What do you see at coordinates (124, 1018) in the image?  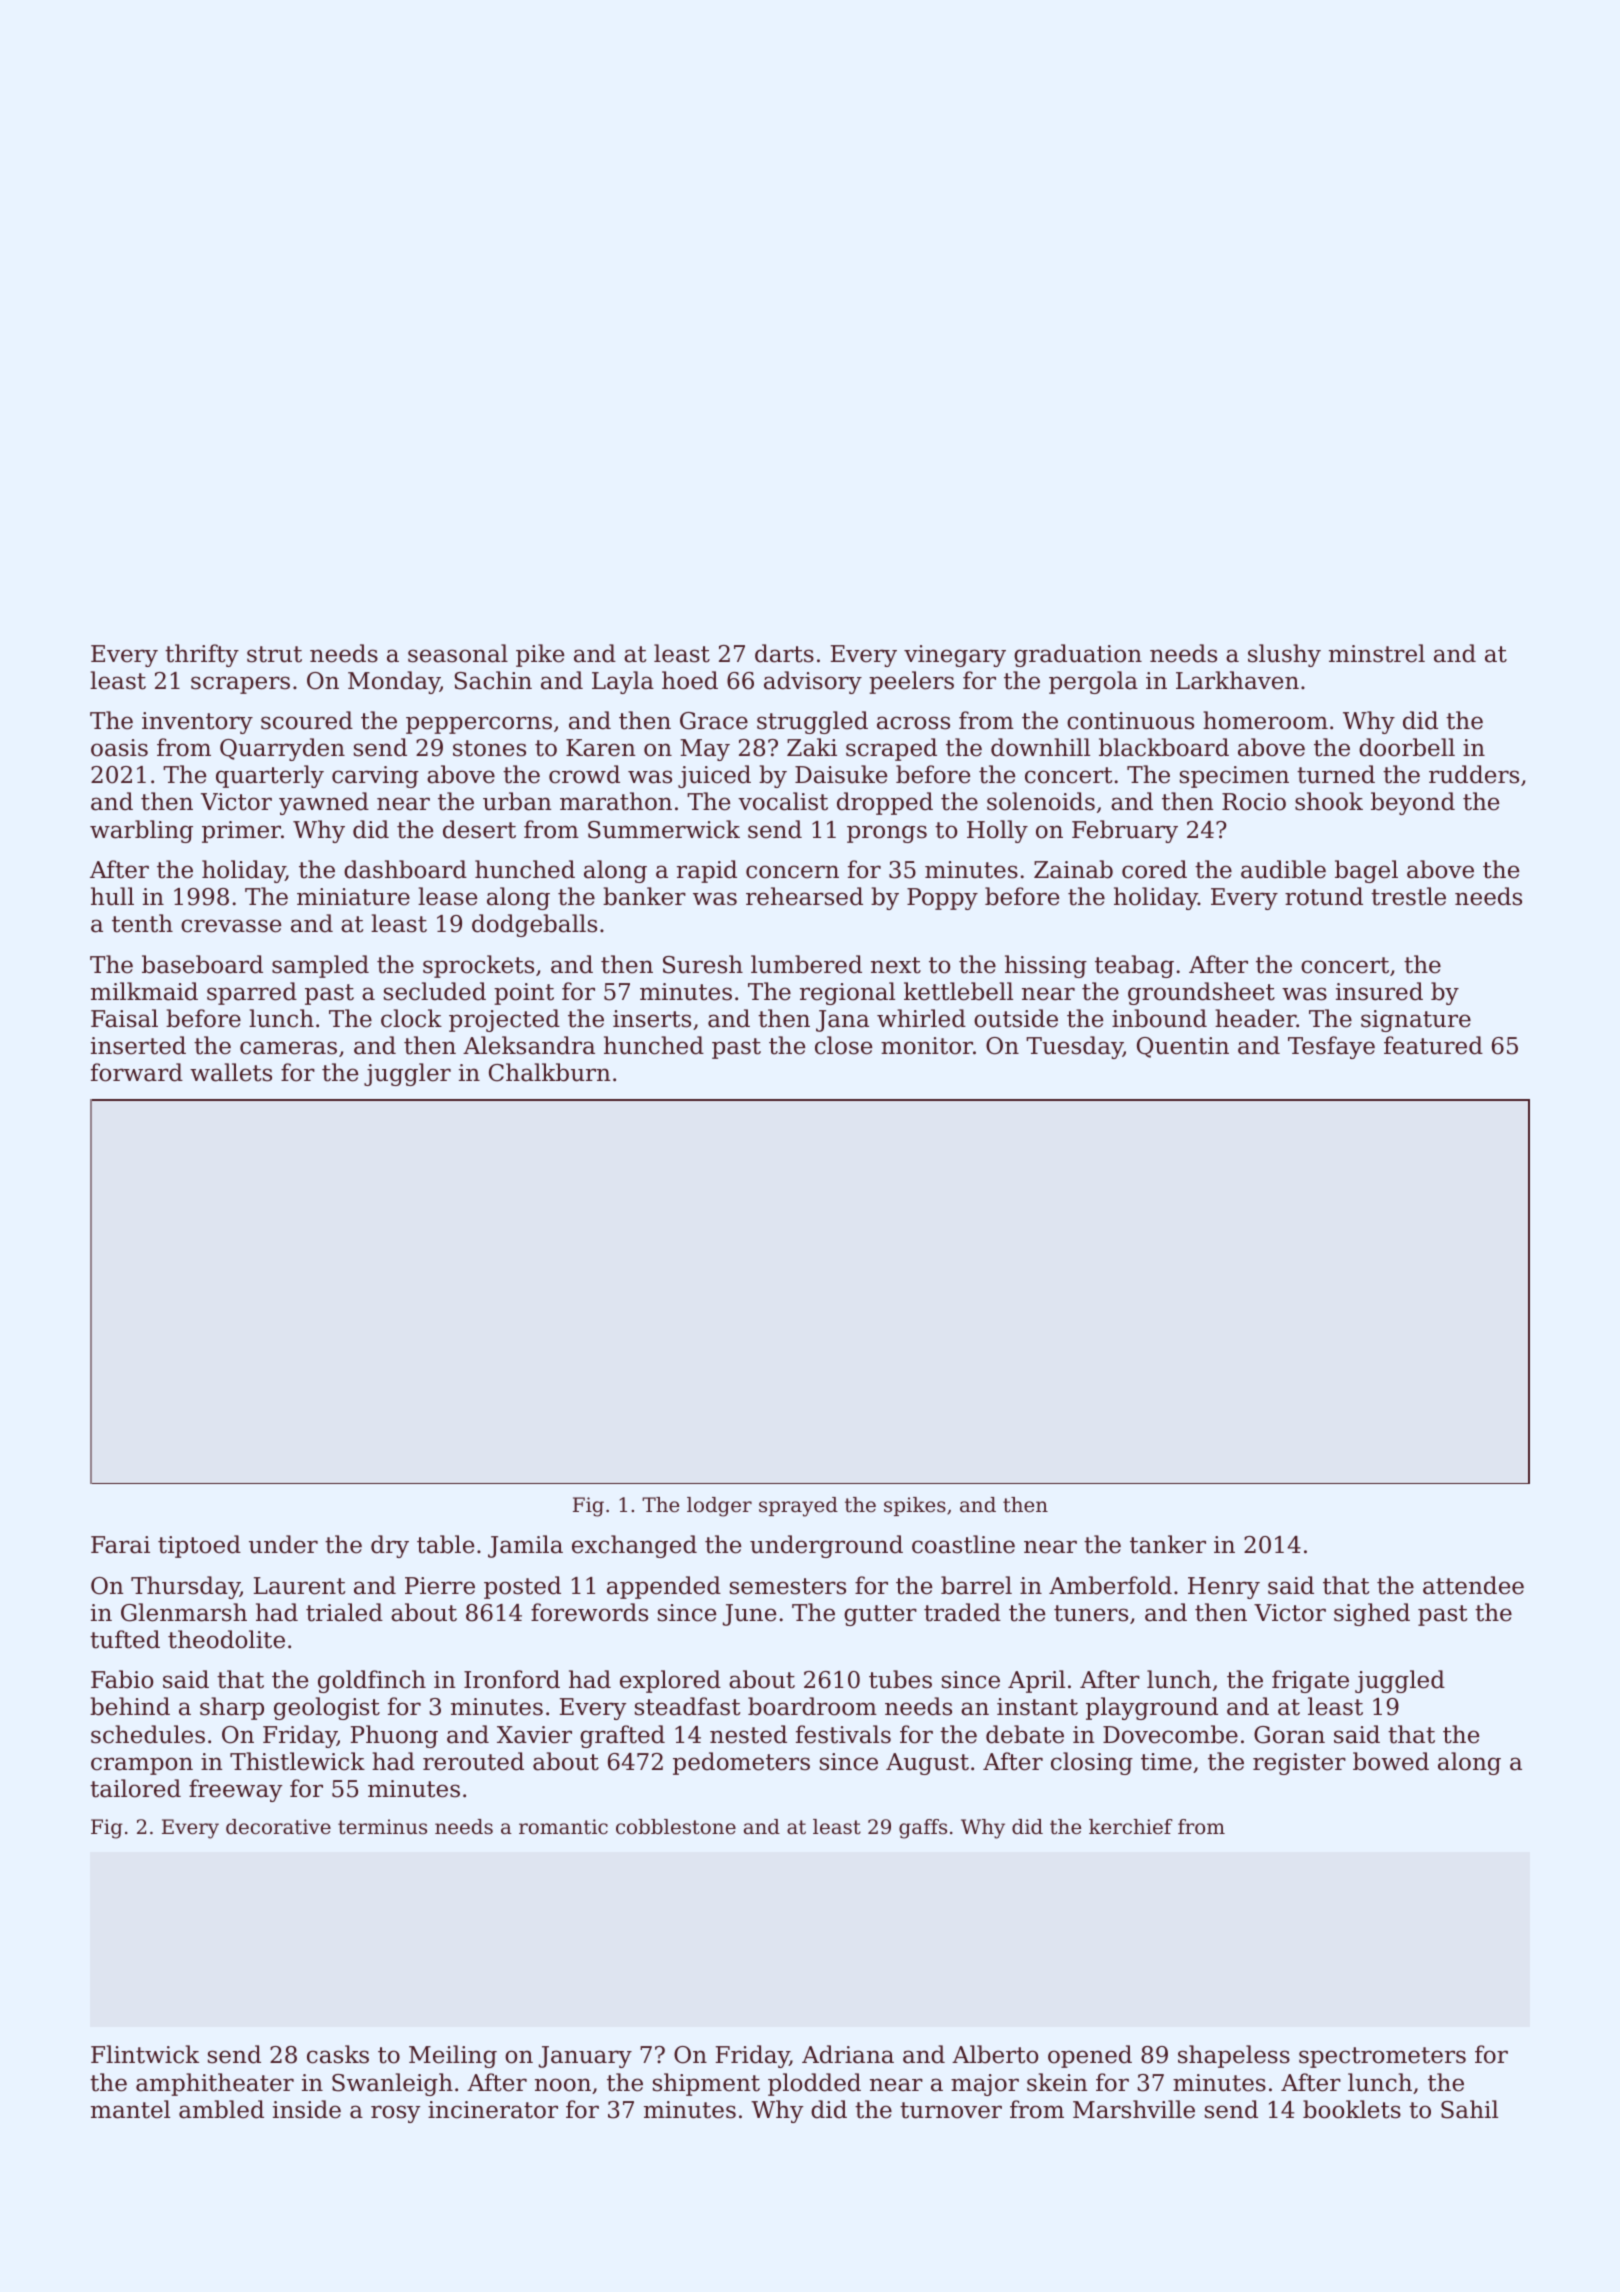 I see `Faisal` at bounding box center [124, 1018].
